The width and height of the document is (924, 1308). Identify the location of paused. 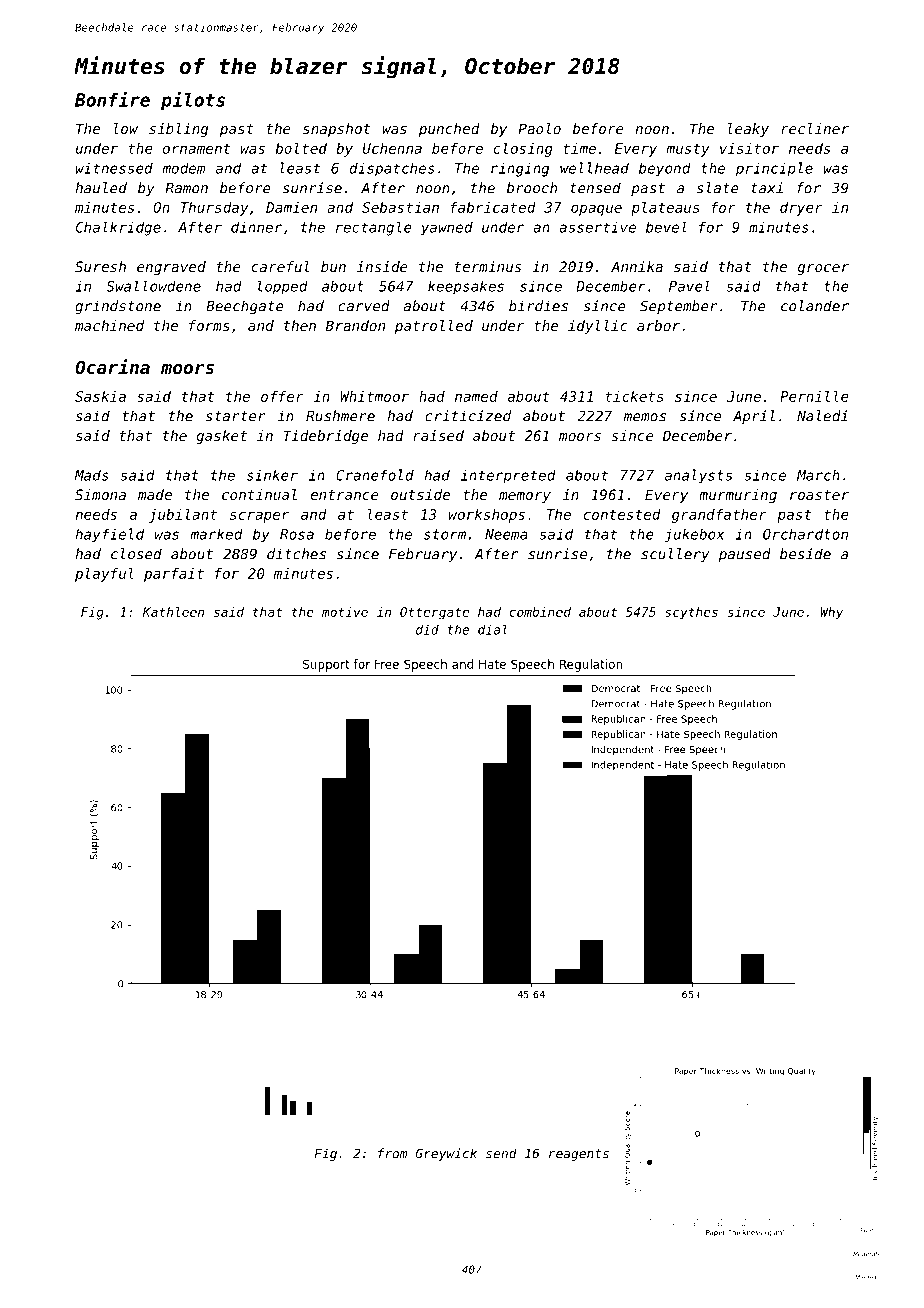
(745, 555).
